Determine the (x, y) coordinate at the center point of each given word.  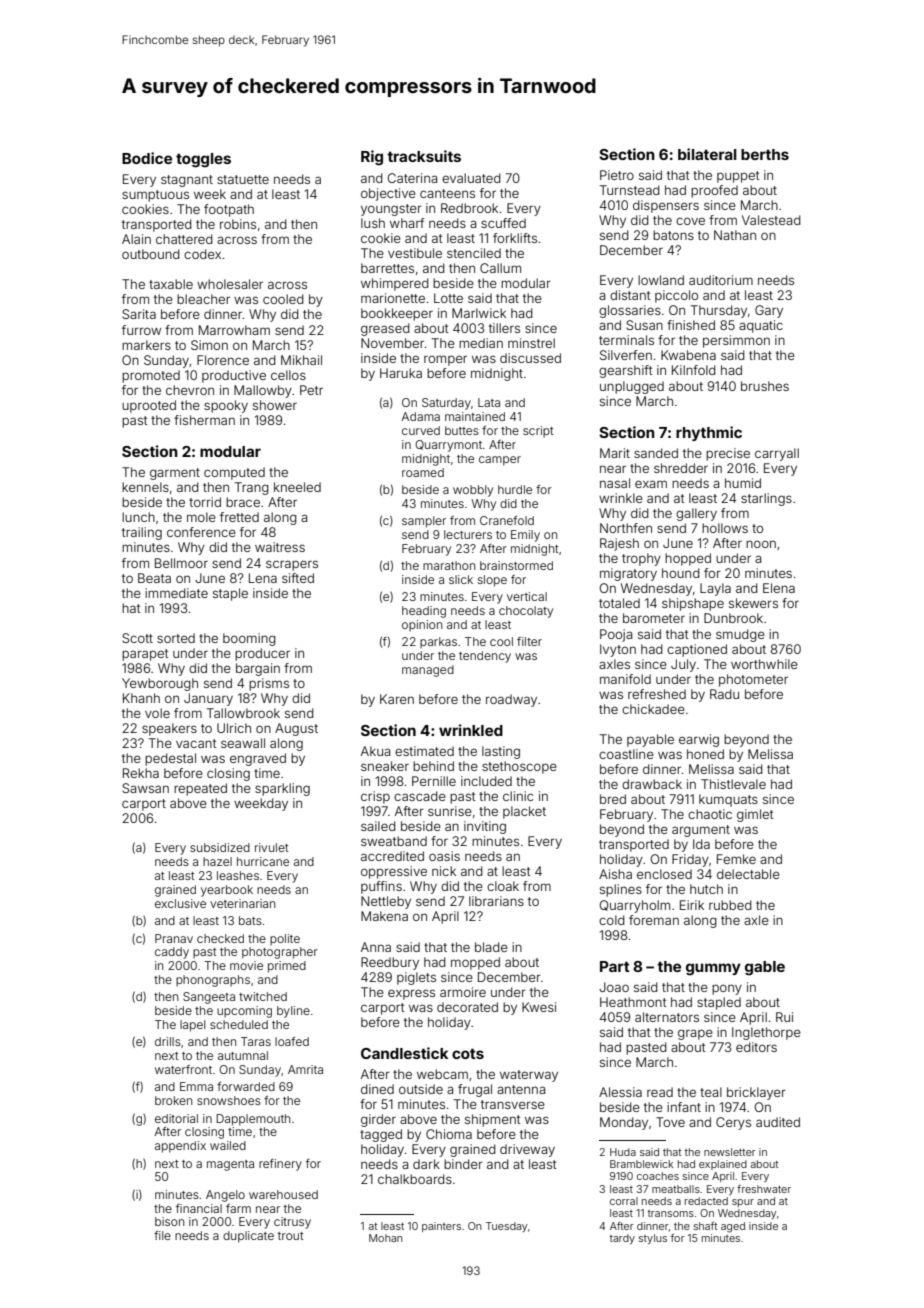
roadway (511, 700)
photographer (280, 953)
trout (290, 1236)
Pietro (617, 175)
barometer (654, 618)
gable (765, 968)
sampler (424, 522)
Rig (372, 158)
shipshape (693, 604)
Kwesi (539, 1007)
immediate (176, 593)
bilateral (707, 154)
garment (175, 474)
